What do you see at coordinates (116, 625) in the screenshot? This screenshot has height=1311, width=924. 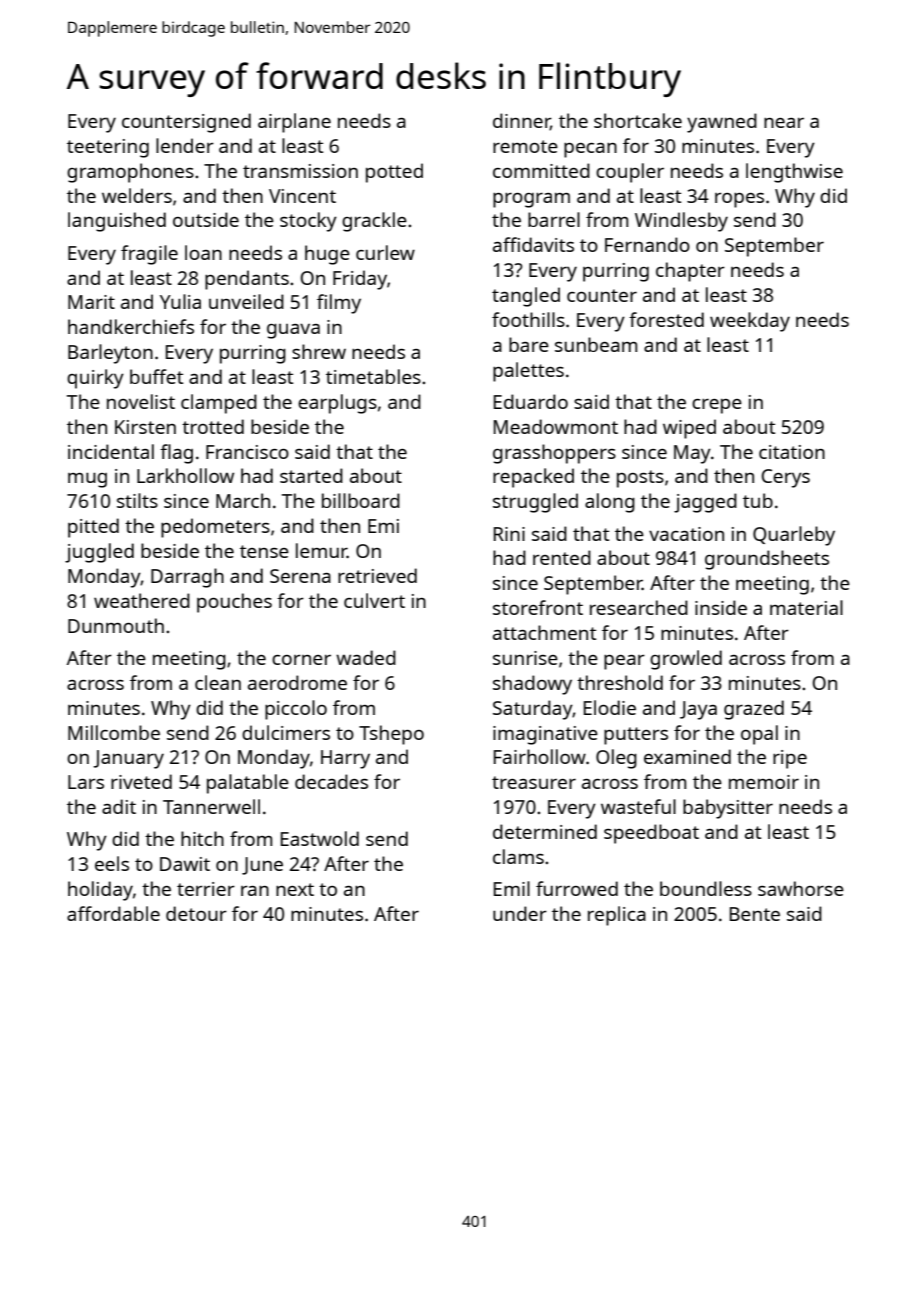 I see `Dunmouth` at bounding box center [116, 625].
